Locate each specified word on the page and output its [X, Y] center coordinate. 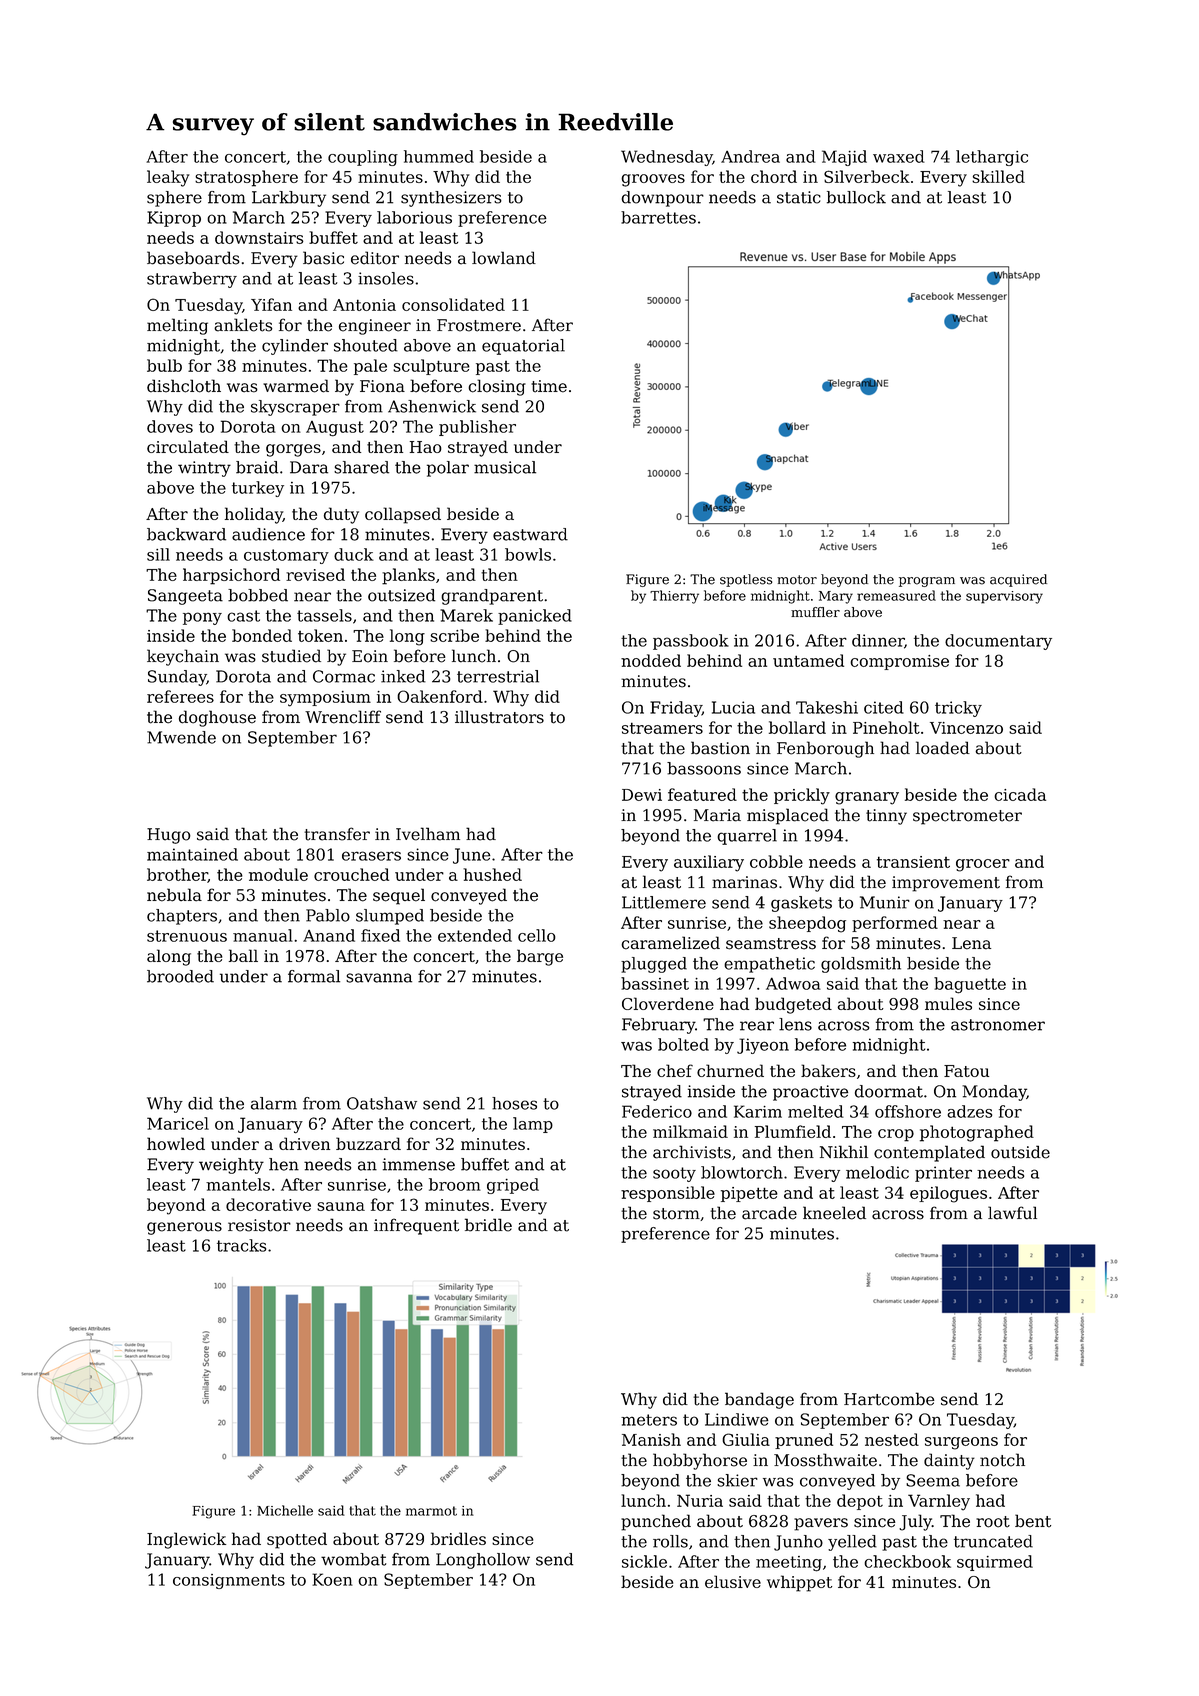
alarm [274, 1103]
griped [513, 1186]
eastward [530, 534]
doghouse [217, 718]
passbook [691, 642]
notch [1002, 1460]
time [549, 386]
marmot [431, 1511]
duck [354, 554]
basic [323, 258]
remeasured [896, 595]
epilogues [948, 1194]
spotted [297, 1540]
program [927, 582]
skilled [998, 176]
